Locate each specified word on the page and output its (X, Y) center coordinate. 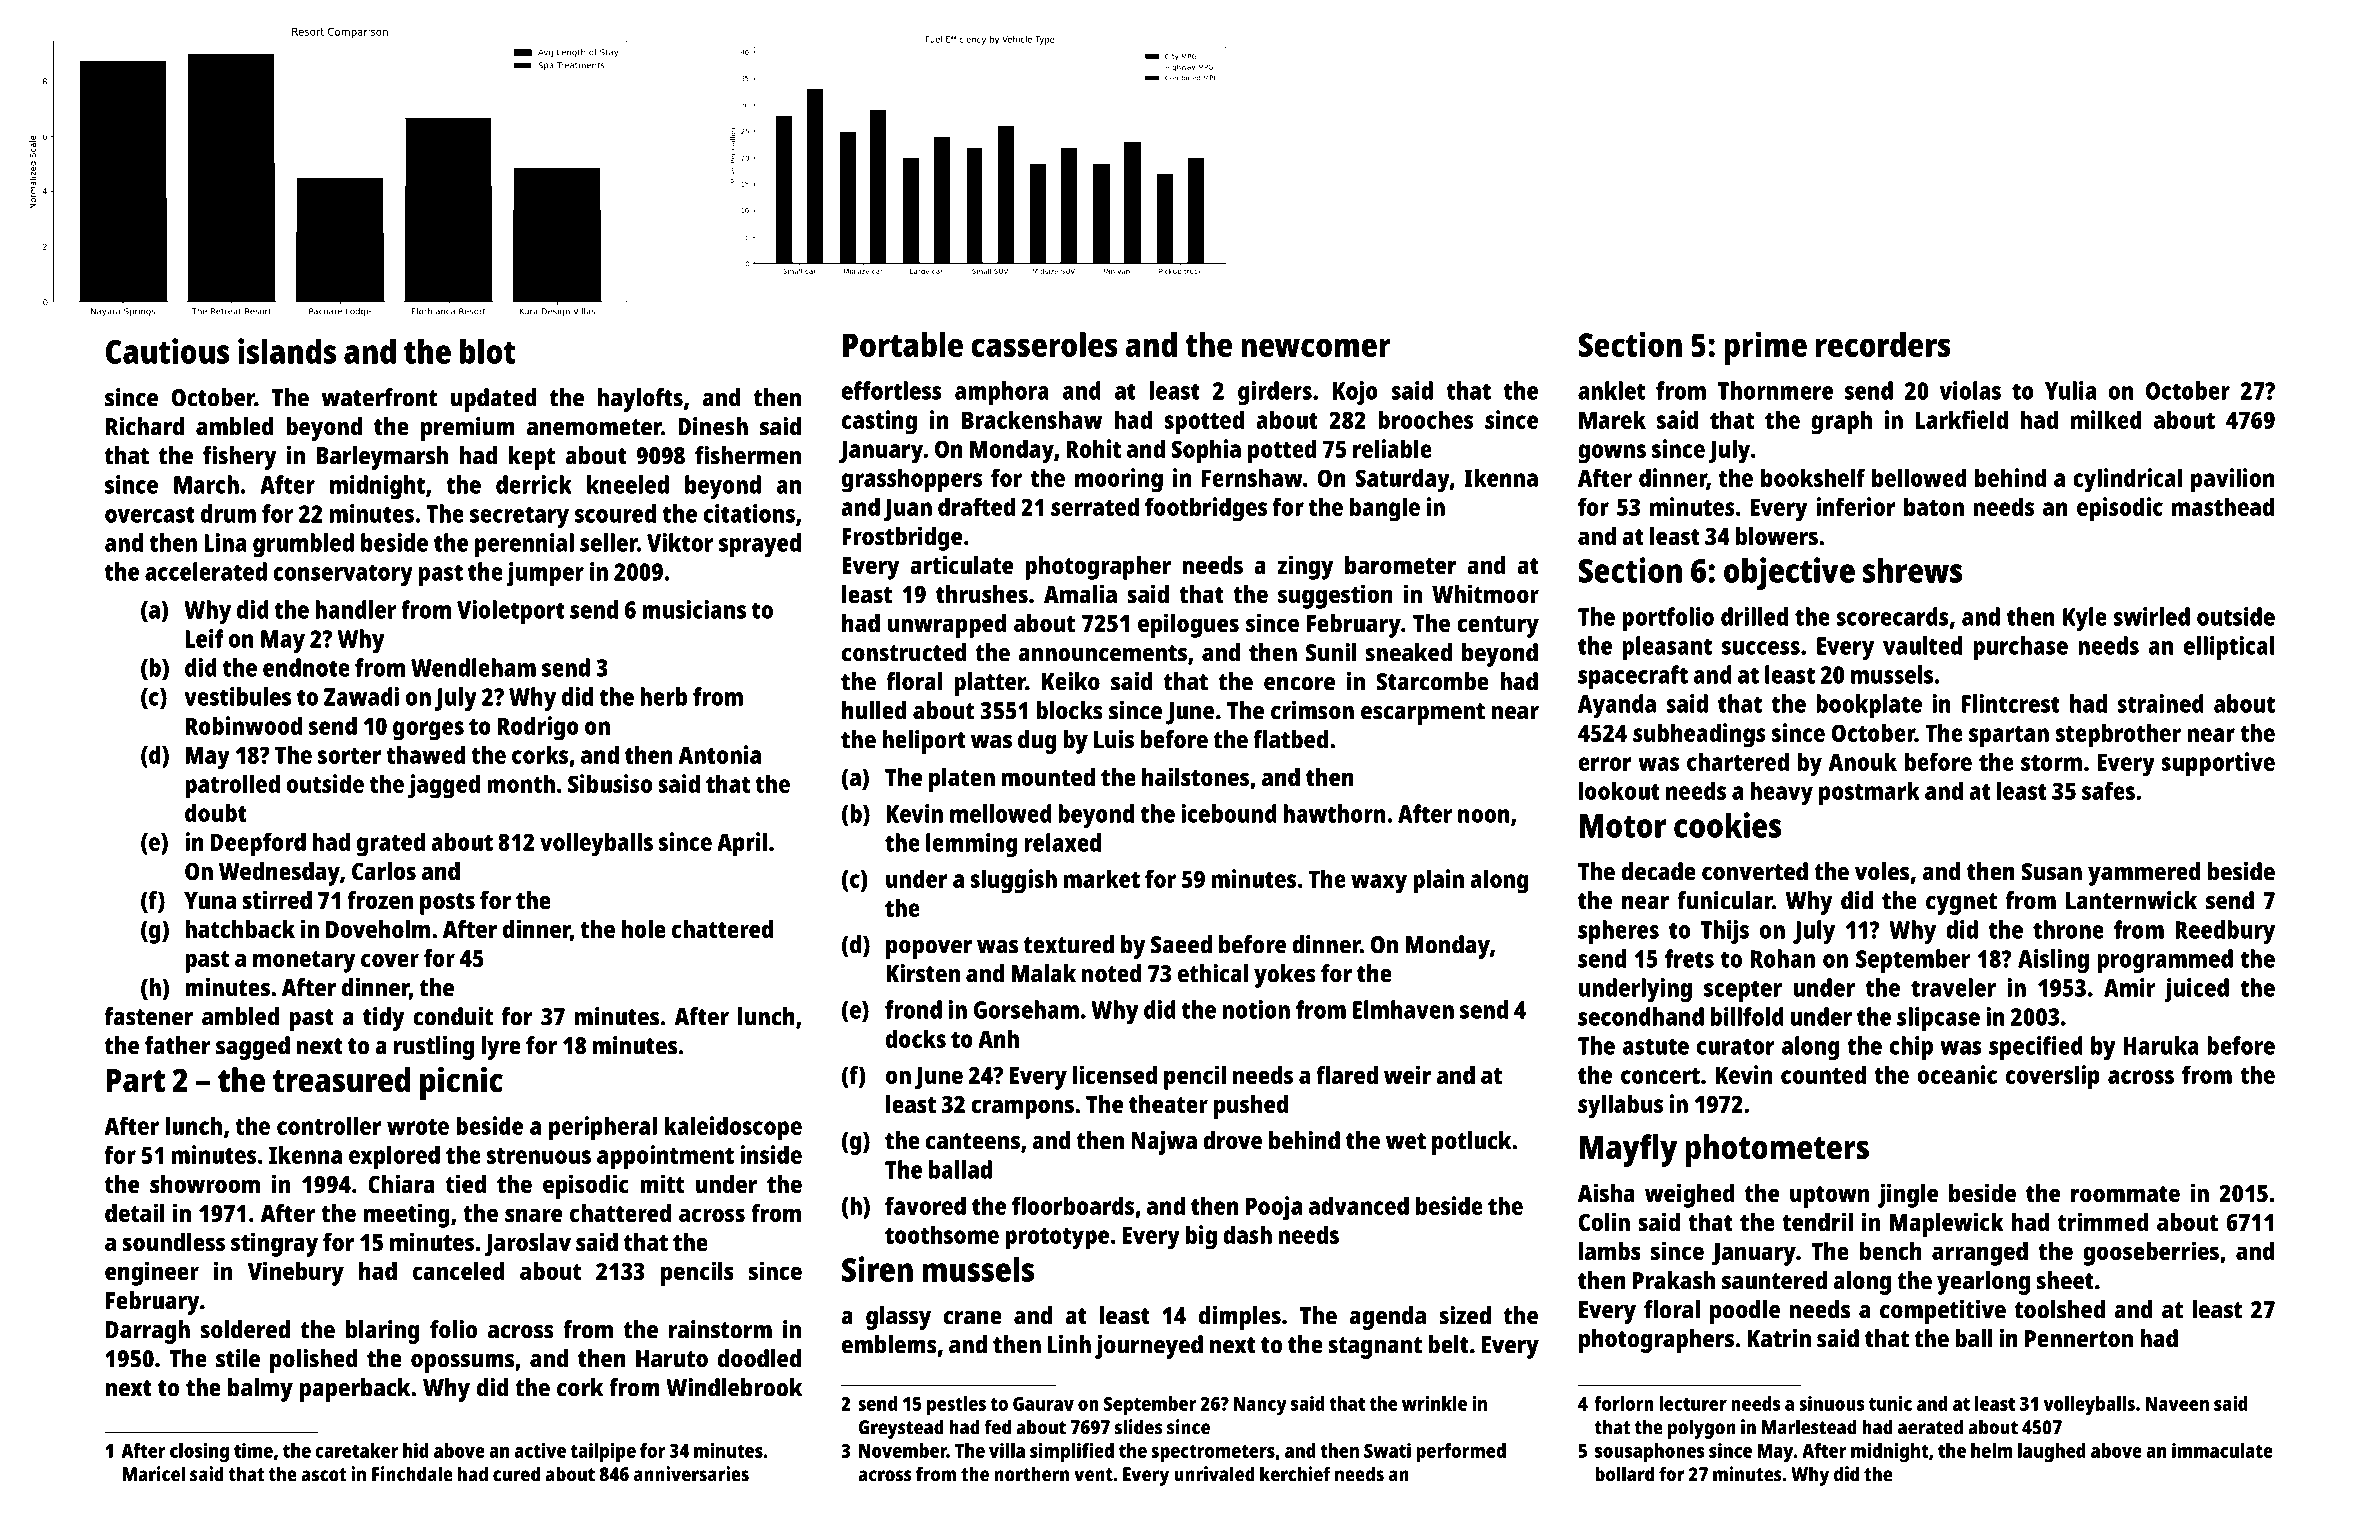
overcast (150, 514)
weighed (1690, 1195)
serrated (1095, 506)
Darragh (148, 1332)
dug (1037, 742)
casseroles (1044, 344)
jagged (444, 786)
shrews (1913, 570)
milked (2106, 419)
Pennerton (2079, 1339)
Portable (903, 344)
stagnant (1375, 1348)
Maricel (153, 1474)
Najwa (1164, 1143)
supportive (2218, 764)
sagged (253, 1048)
